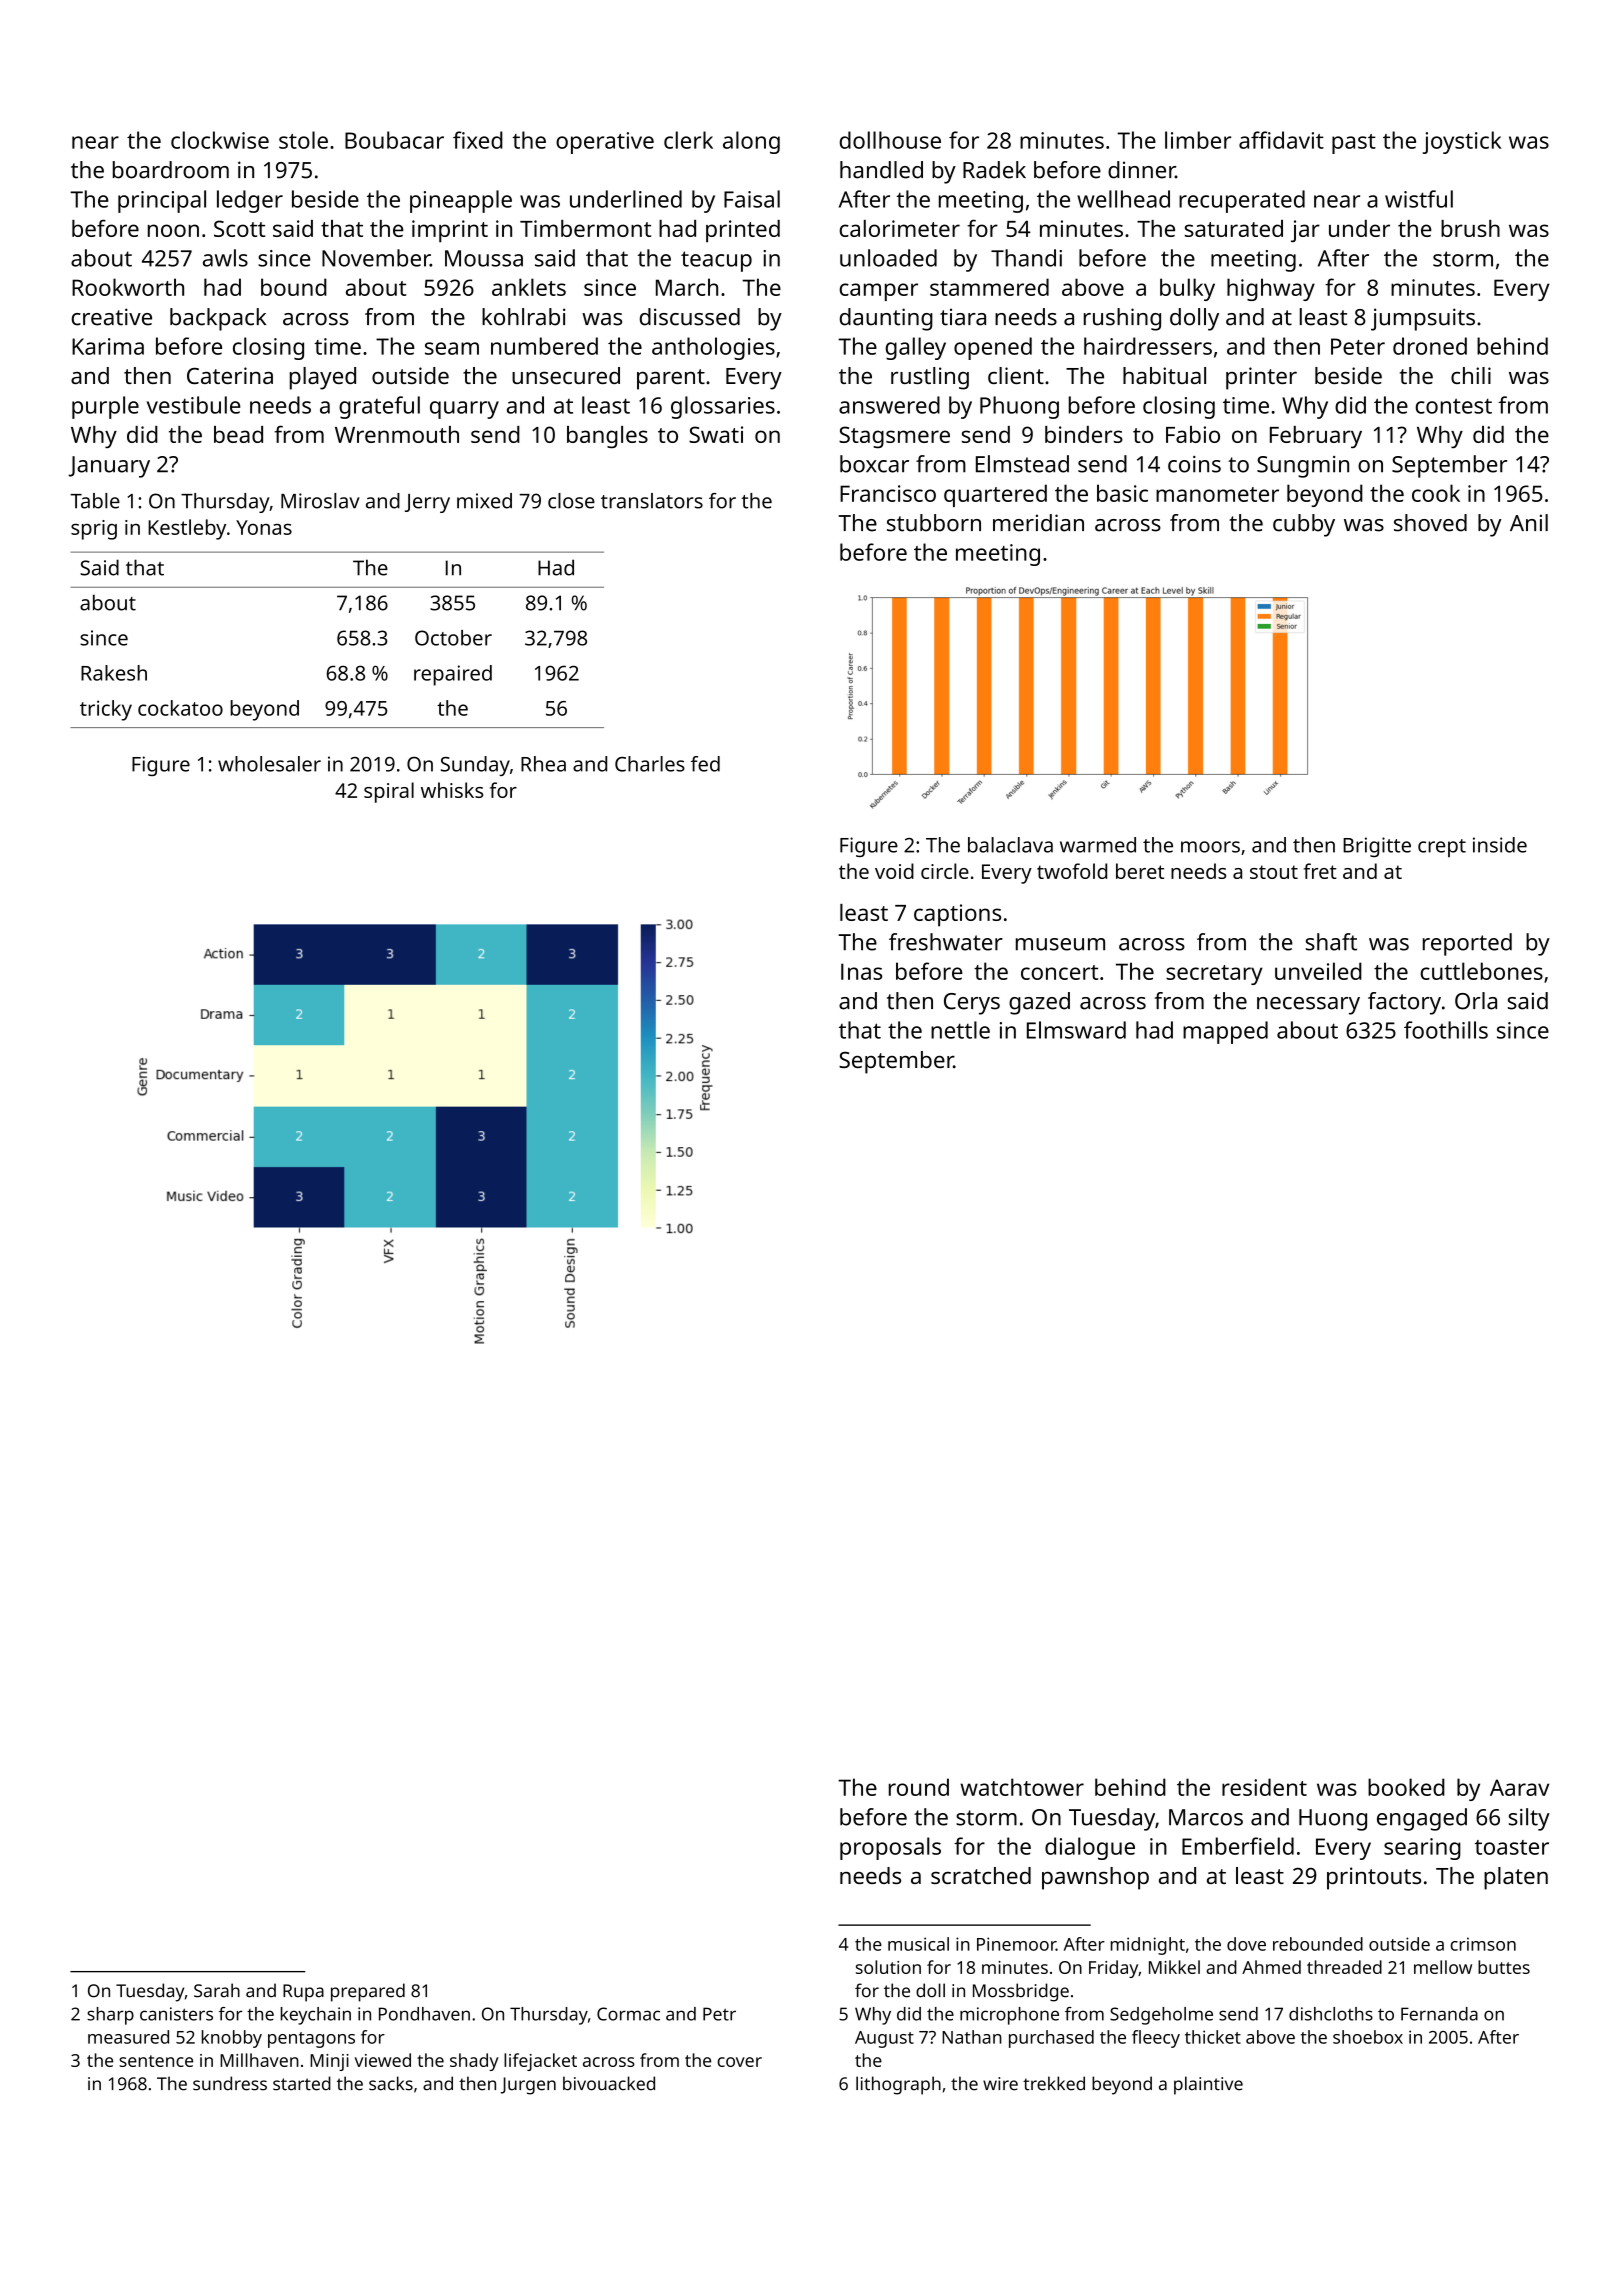 The height and width of the screenshot is (2292, 1620). Describe the element at coordinates (888, 1967) in the screenshot. I see `solution` at that location.
